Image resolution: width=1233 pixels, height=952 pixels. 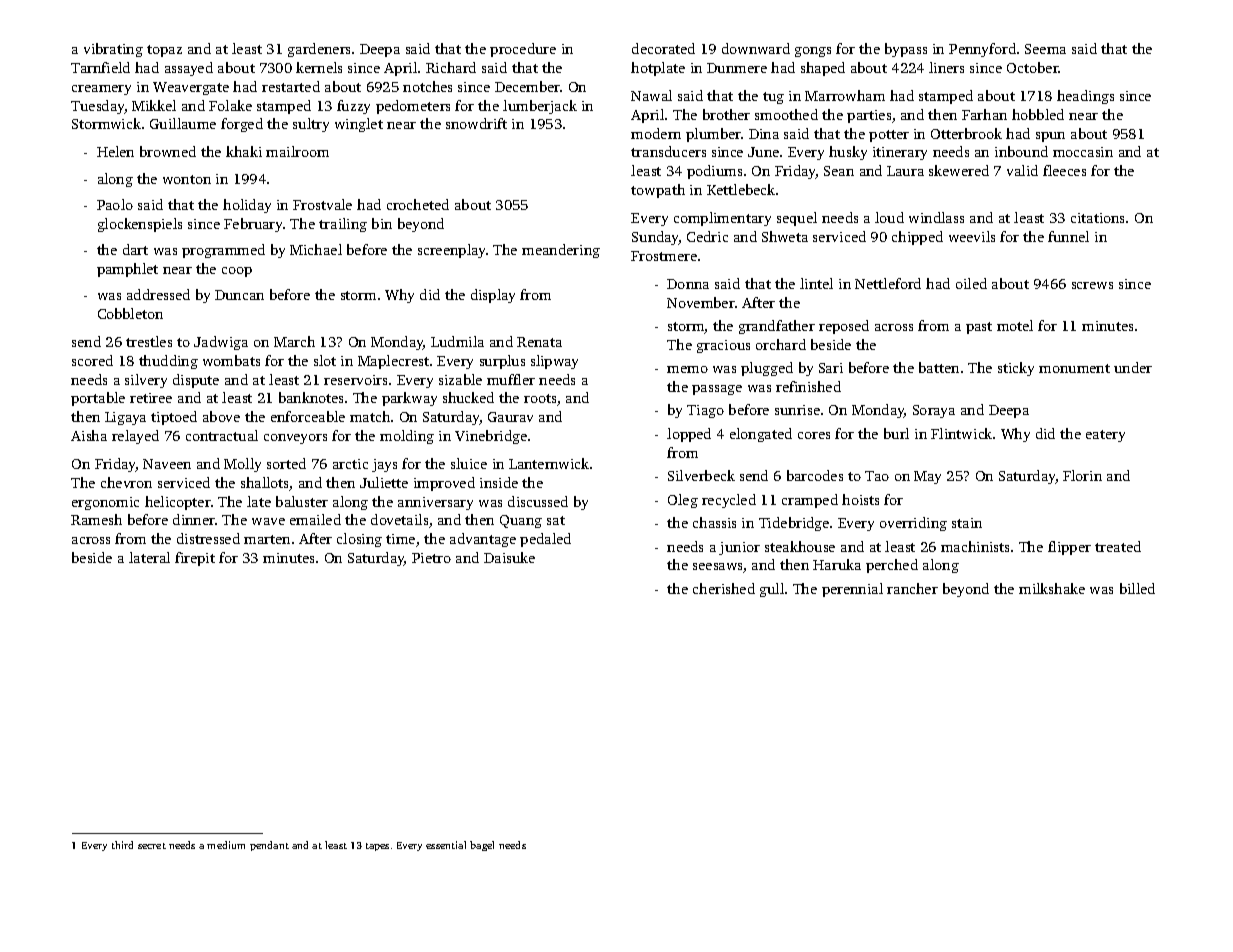 What do you see at coordinates (127, 270) in the image?
I see `pamphlet` at bounding box center [127, 270].
